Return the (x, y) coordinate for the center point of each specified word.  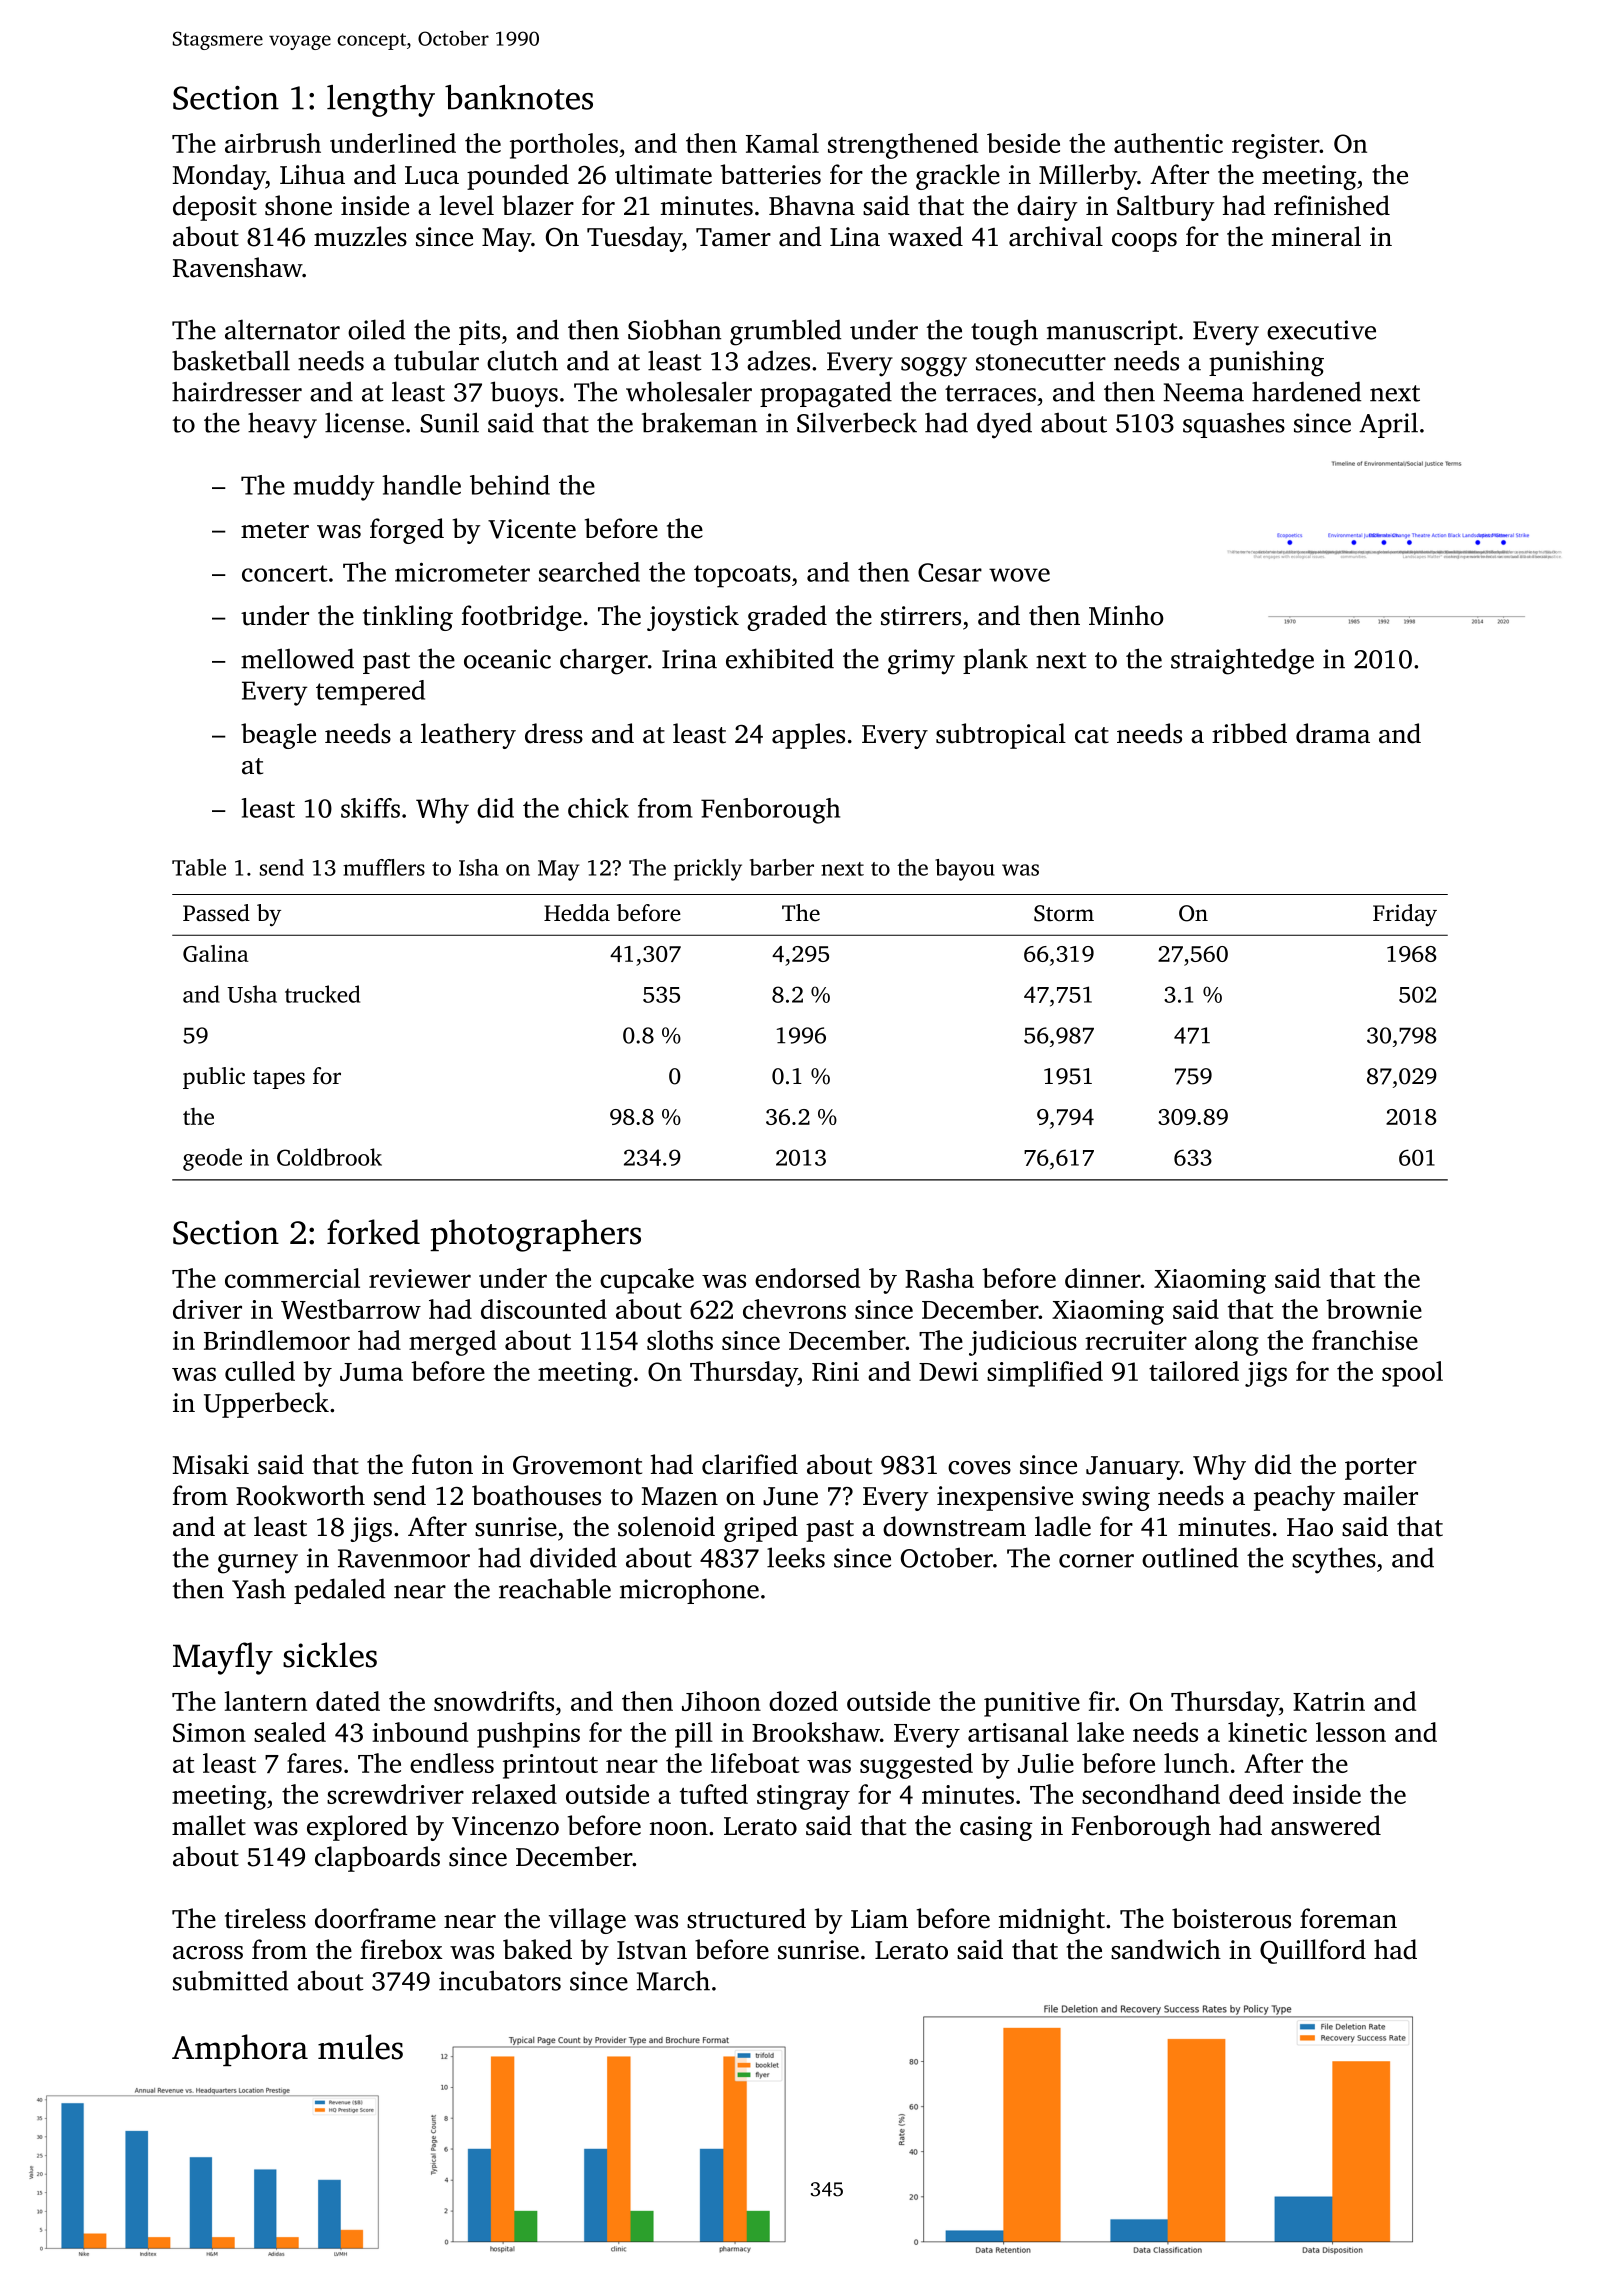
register (1276, 146)
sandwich (1166, 1949)
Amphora (240, 2050)
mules (360, 2047)
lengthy (381, 101)
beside (1023, 143)
